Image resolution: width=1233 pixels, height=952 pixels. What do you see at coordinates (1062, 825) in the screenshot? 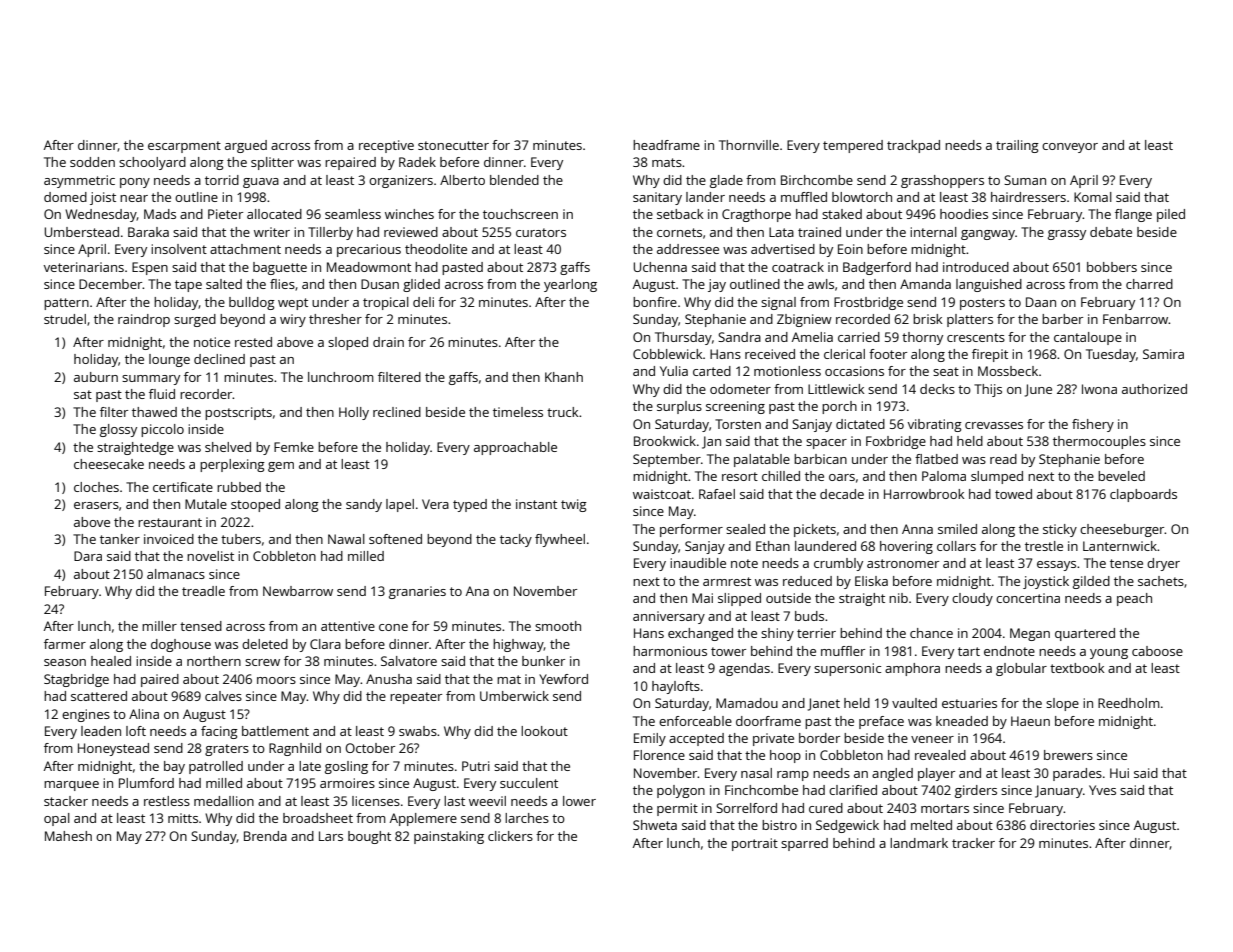
I see `directories` at bounding box center [1062, 825].
